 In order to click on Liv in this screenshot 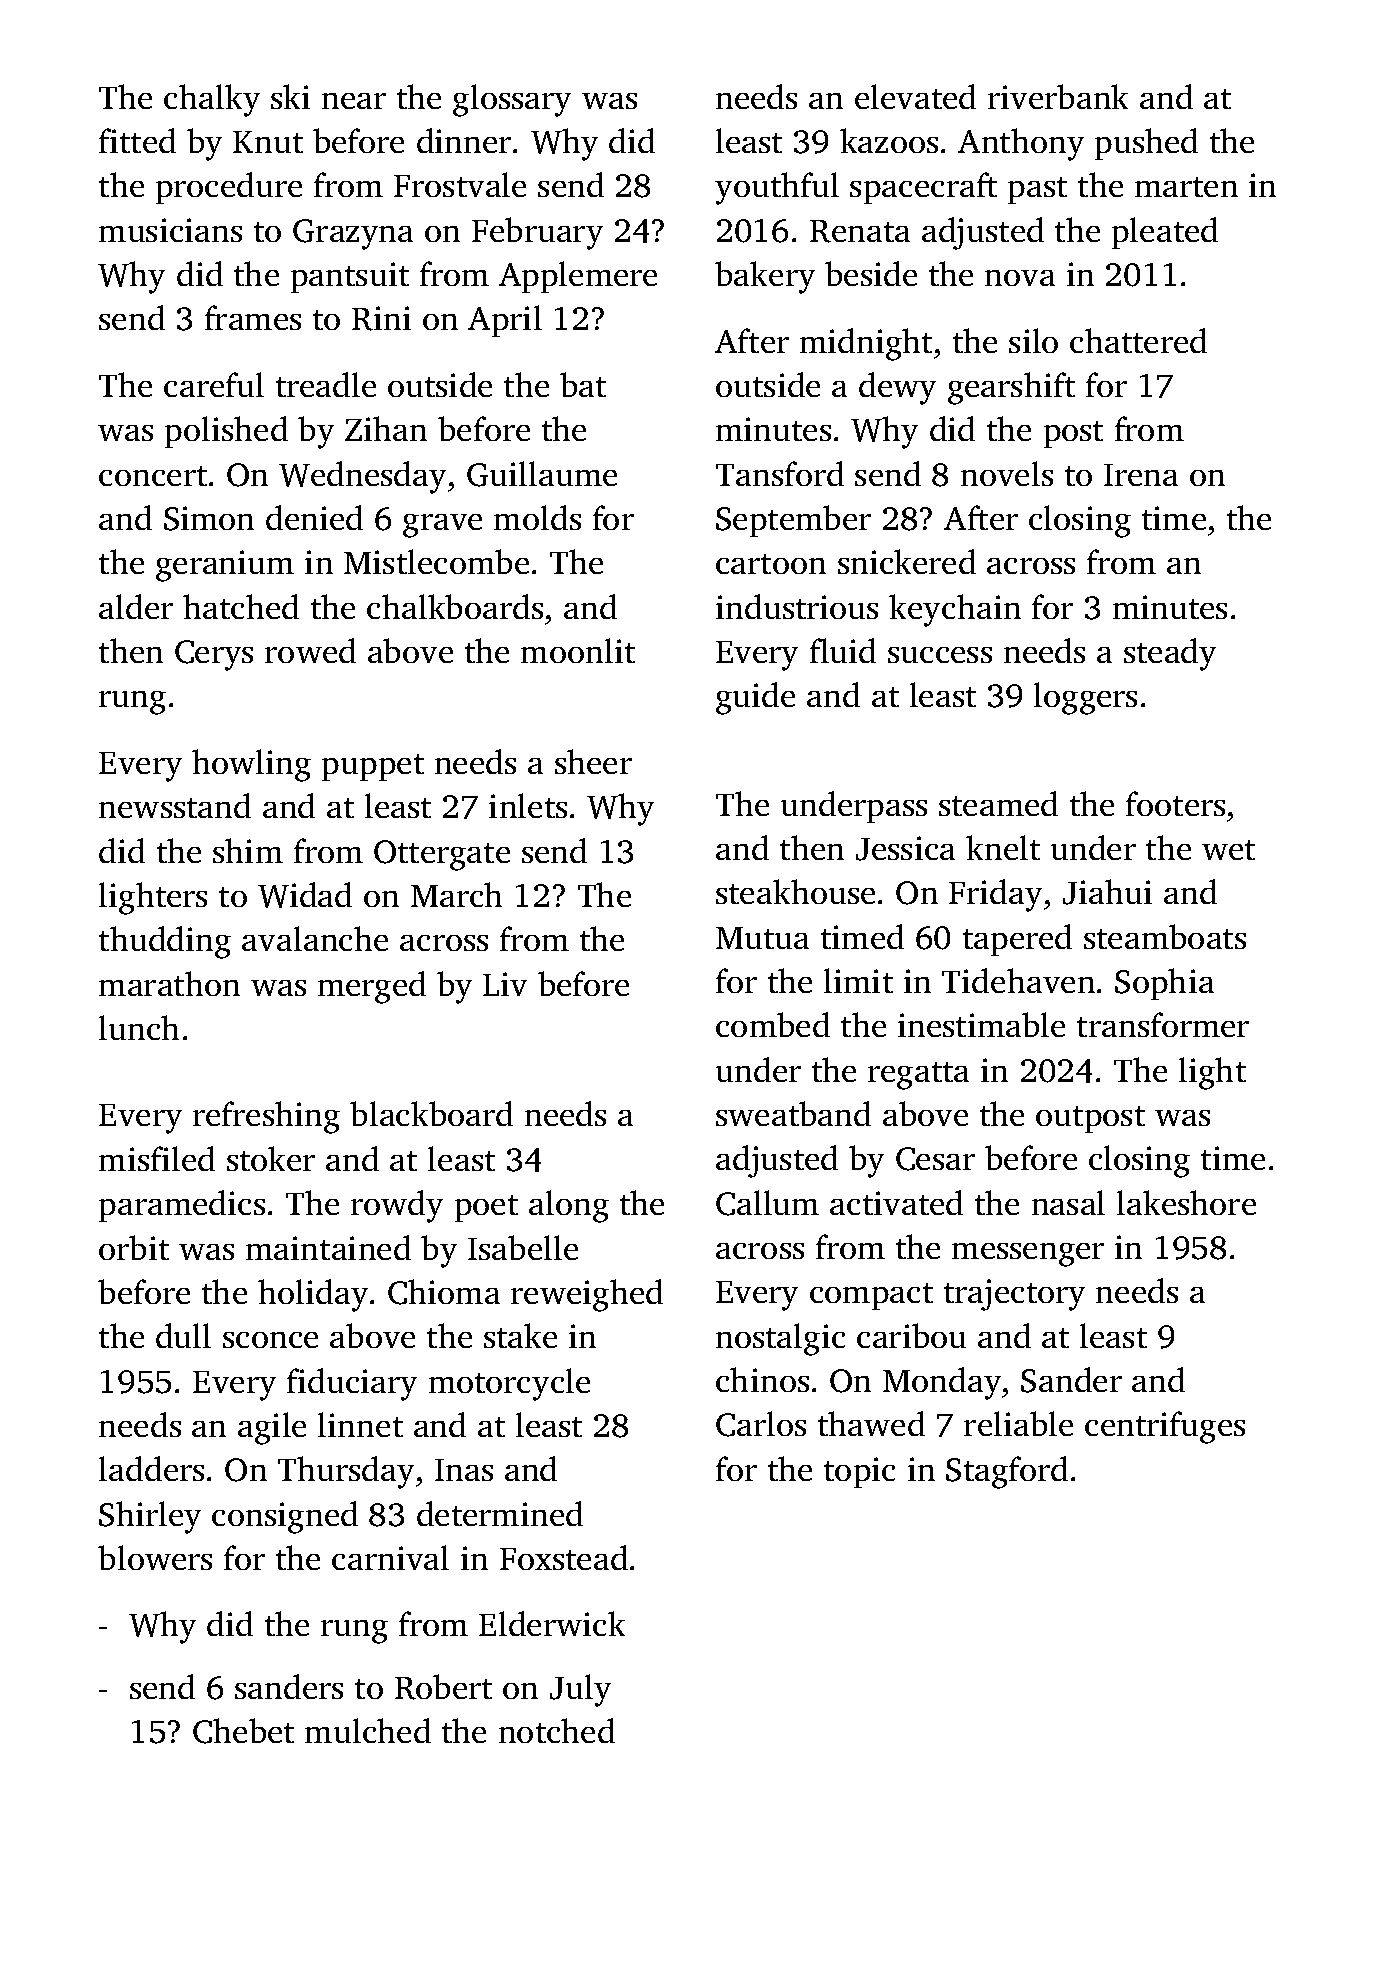, I will do `click(505, 984)`.
